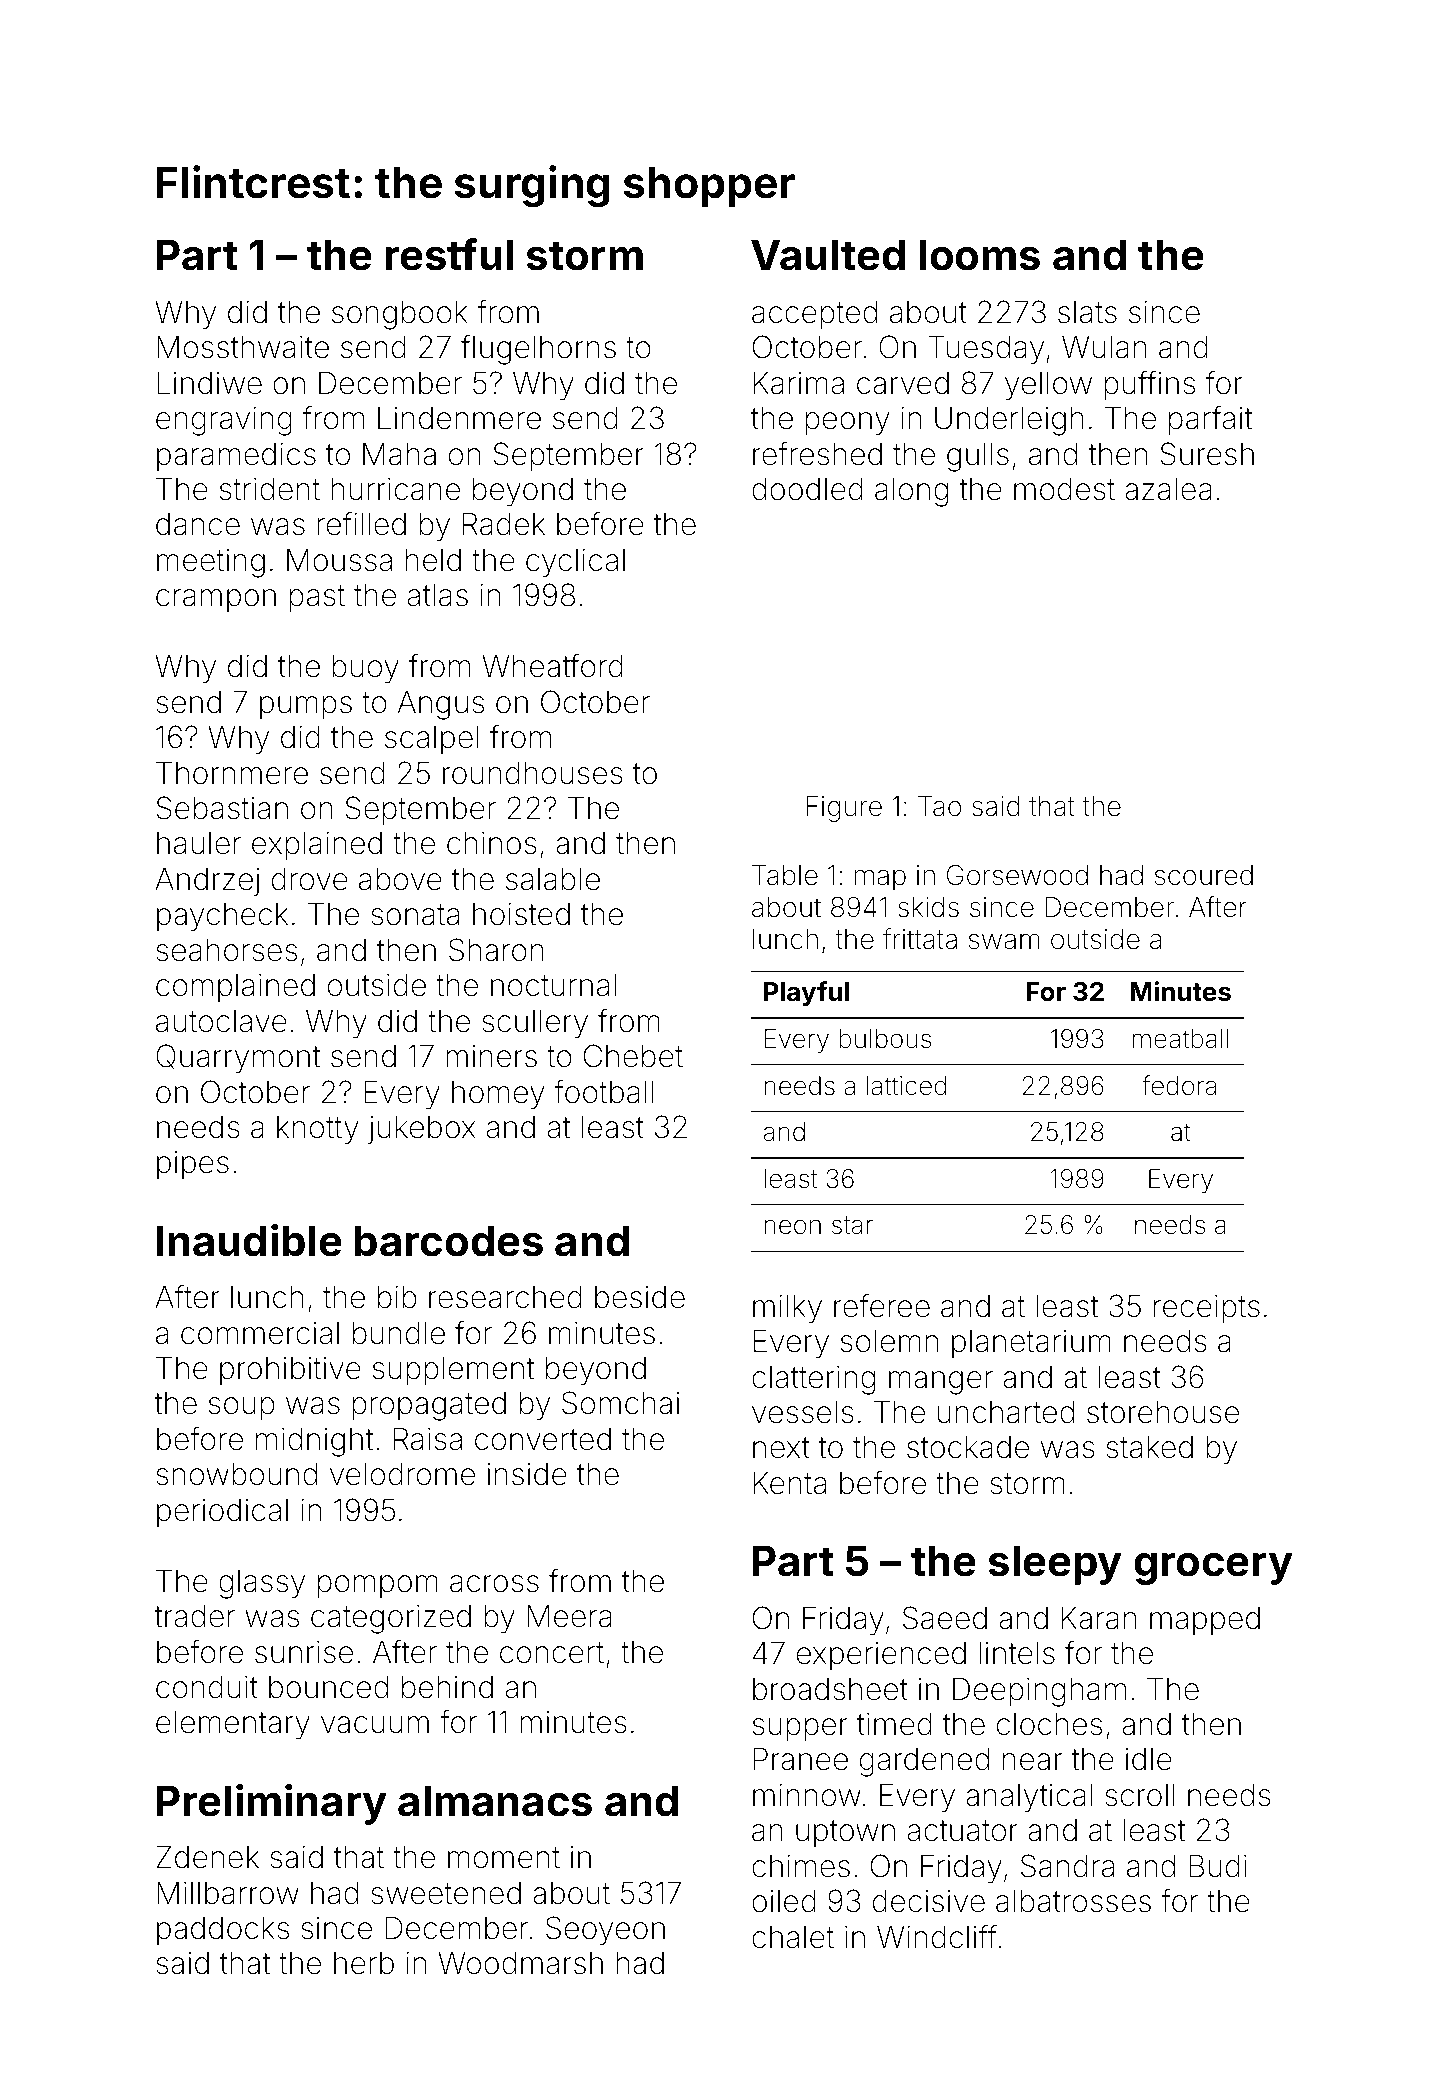  What do you see at coordinates (233, 1725) in the screenshot?
I see `elementary` at bounding box center [233, 1725].
